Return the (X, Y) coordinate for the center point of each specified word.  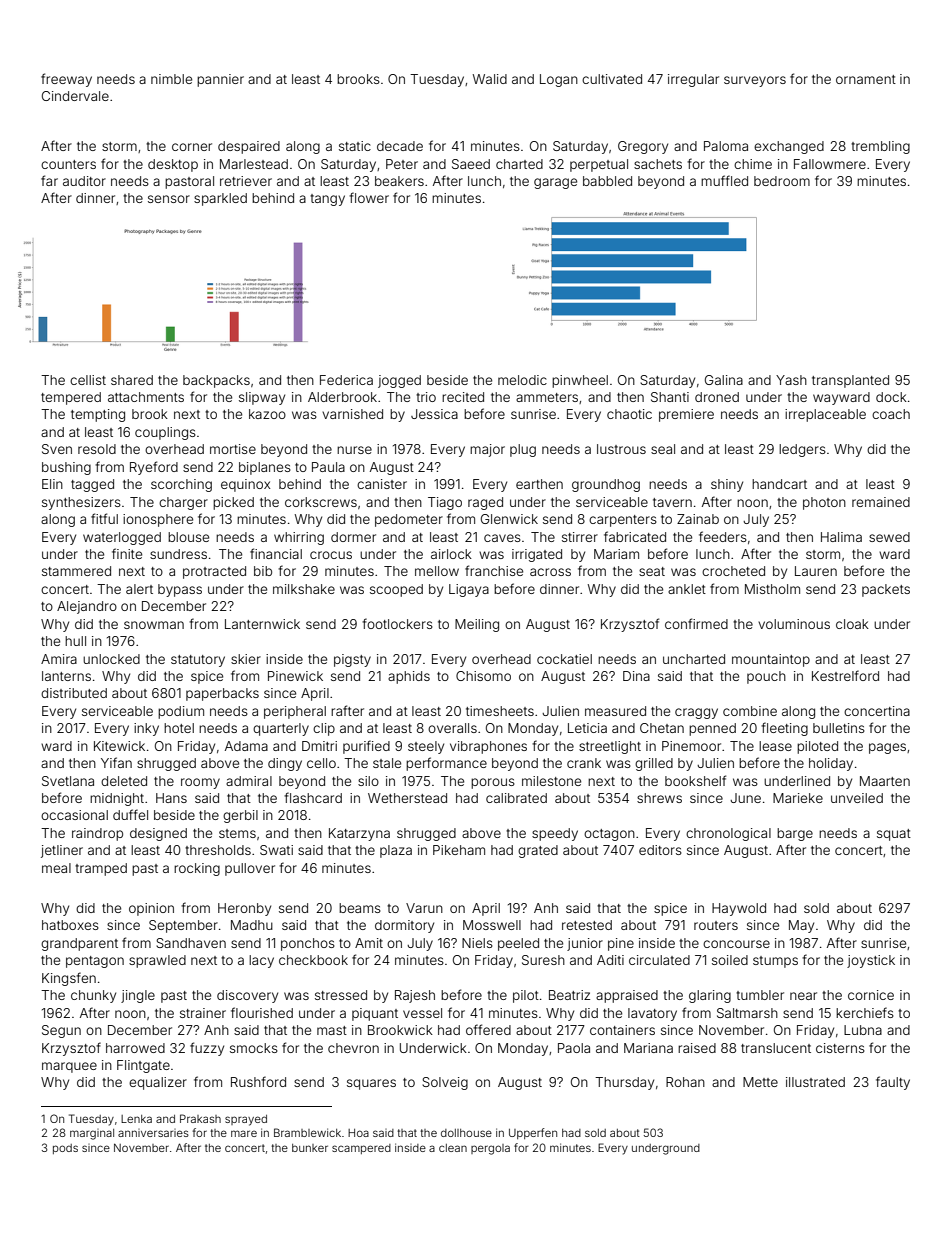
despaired (249, 147)
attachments (146, 397)
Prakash (200, 1118)
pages (887, 748)
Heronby (244, 909)
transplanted (850, 381)
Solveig (445, 1083)
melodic (522, 380)
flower (369, 197)
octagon (609, 835)
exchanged (789, 147)
